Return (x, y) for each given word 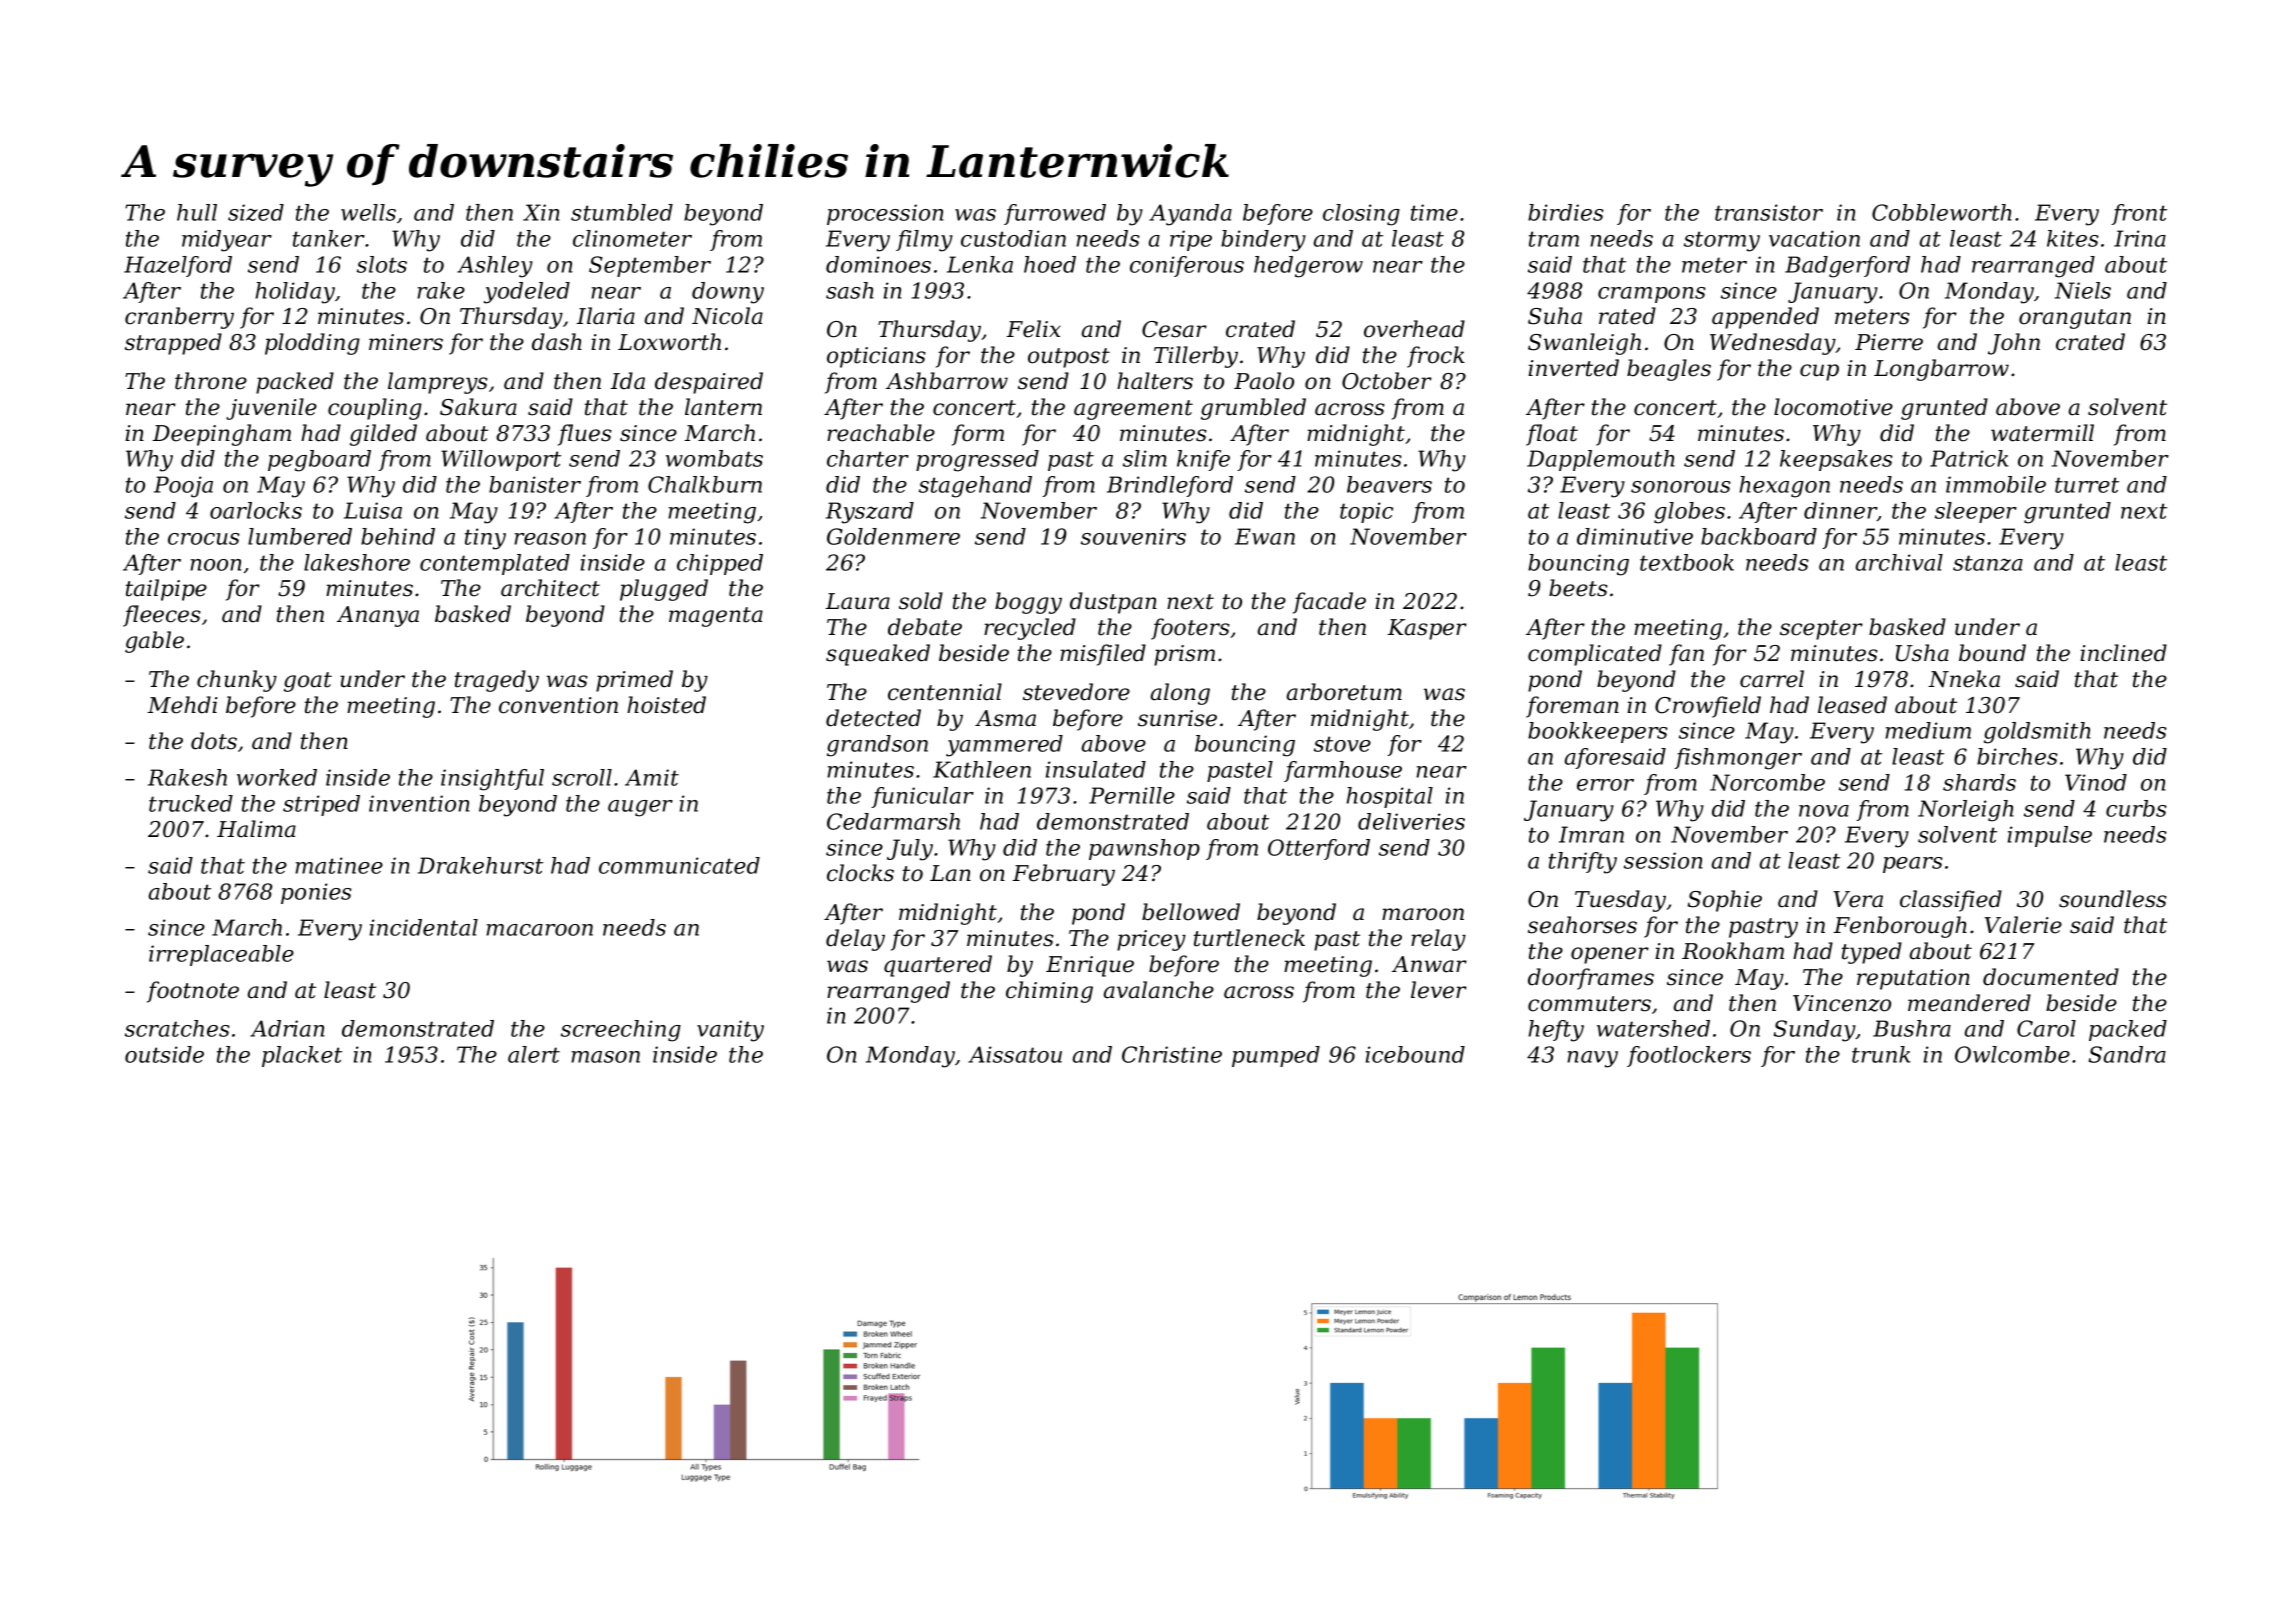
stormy (1722, 241)
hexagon (1784, 487)
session (1663, 860)
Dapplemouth (1601, 460)
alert (534, 1054)
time (1434, 212)
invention (419, 803)
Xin (541, 212)
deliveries (1411, 821)
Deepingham (222, 435)
